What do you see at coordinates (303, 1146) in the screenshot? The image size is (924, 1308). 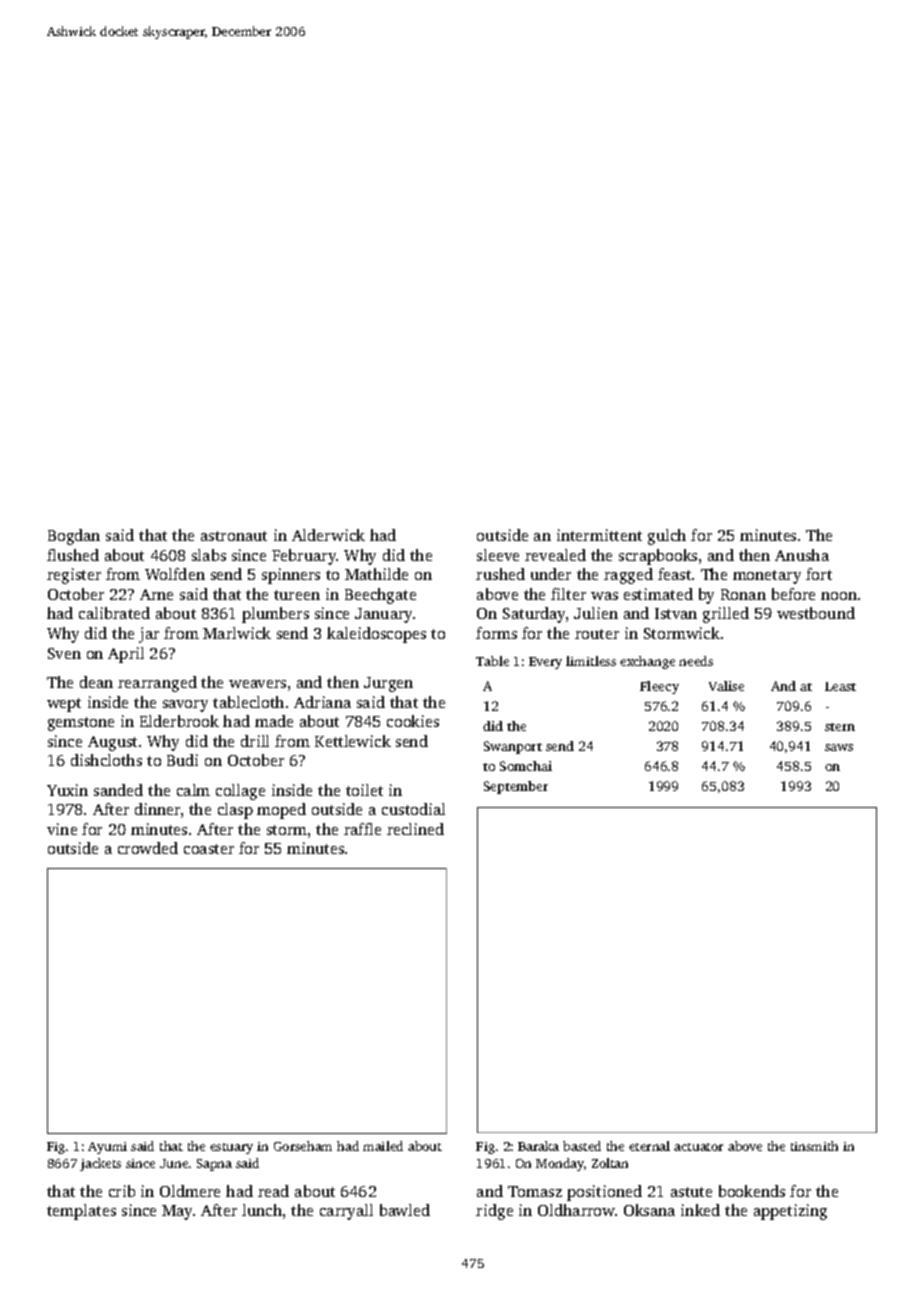 I see `Gorseham` at bounding box center [303, 1146].
